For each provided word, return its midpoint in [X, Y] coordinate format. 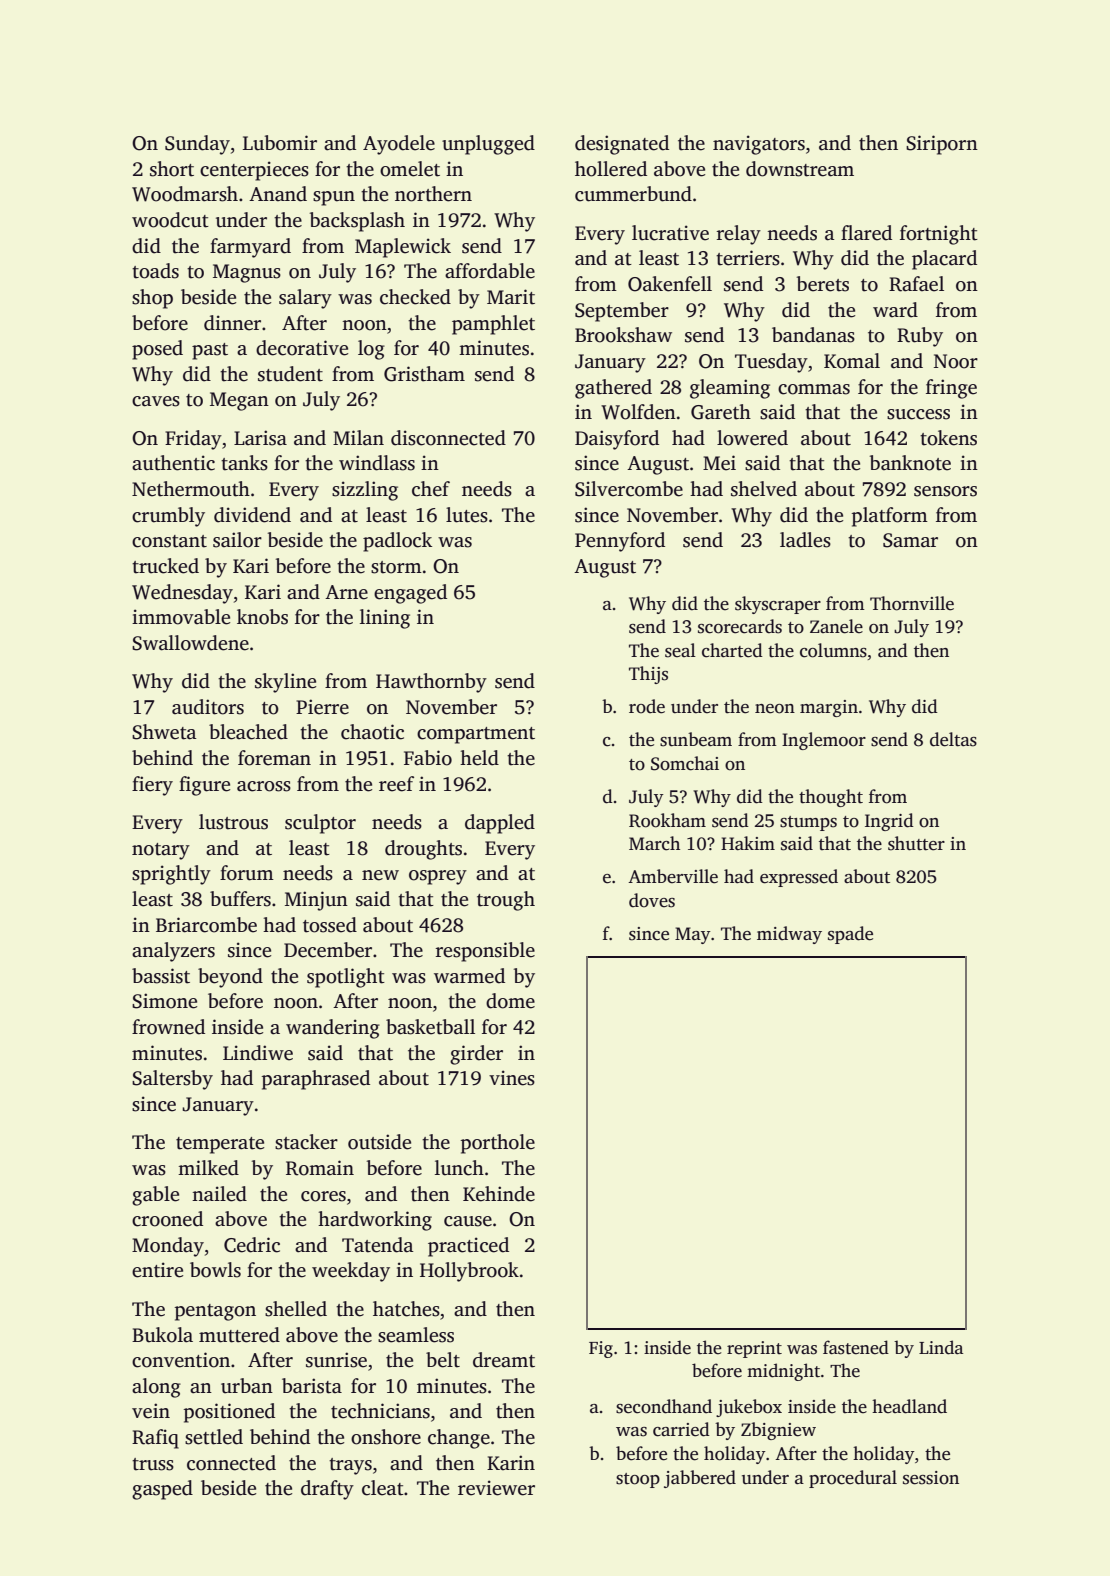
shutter [916, 843]
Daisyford [617, 440]
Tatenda [378, 1245]
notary [161, 851]
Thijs [648, 675]
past [210, 351]
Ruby [920, 337]
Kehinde [499, 1194]
